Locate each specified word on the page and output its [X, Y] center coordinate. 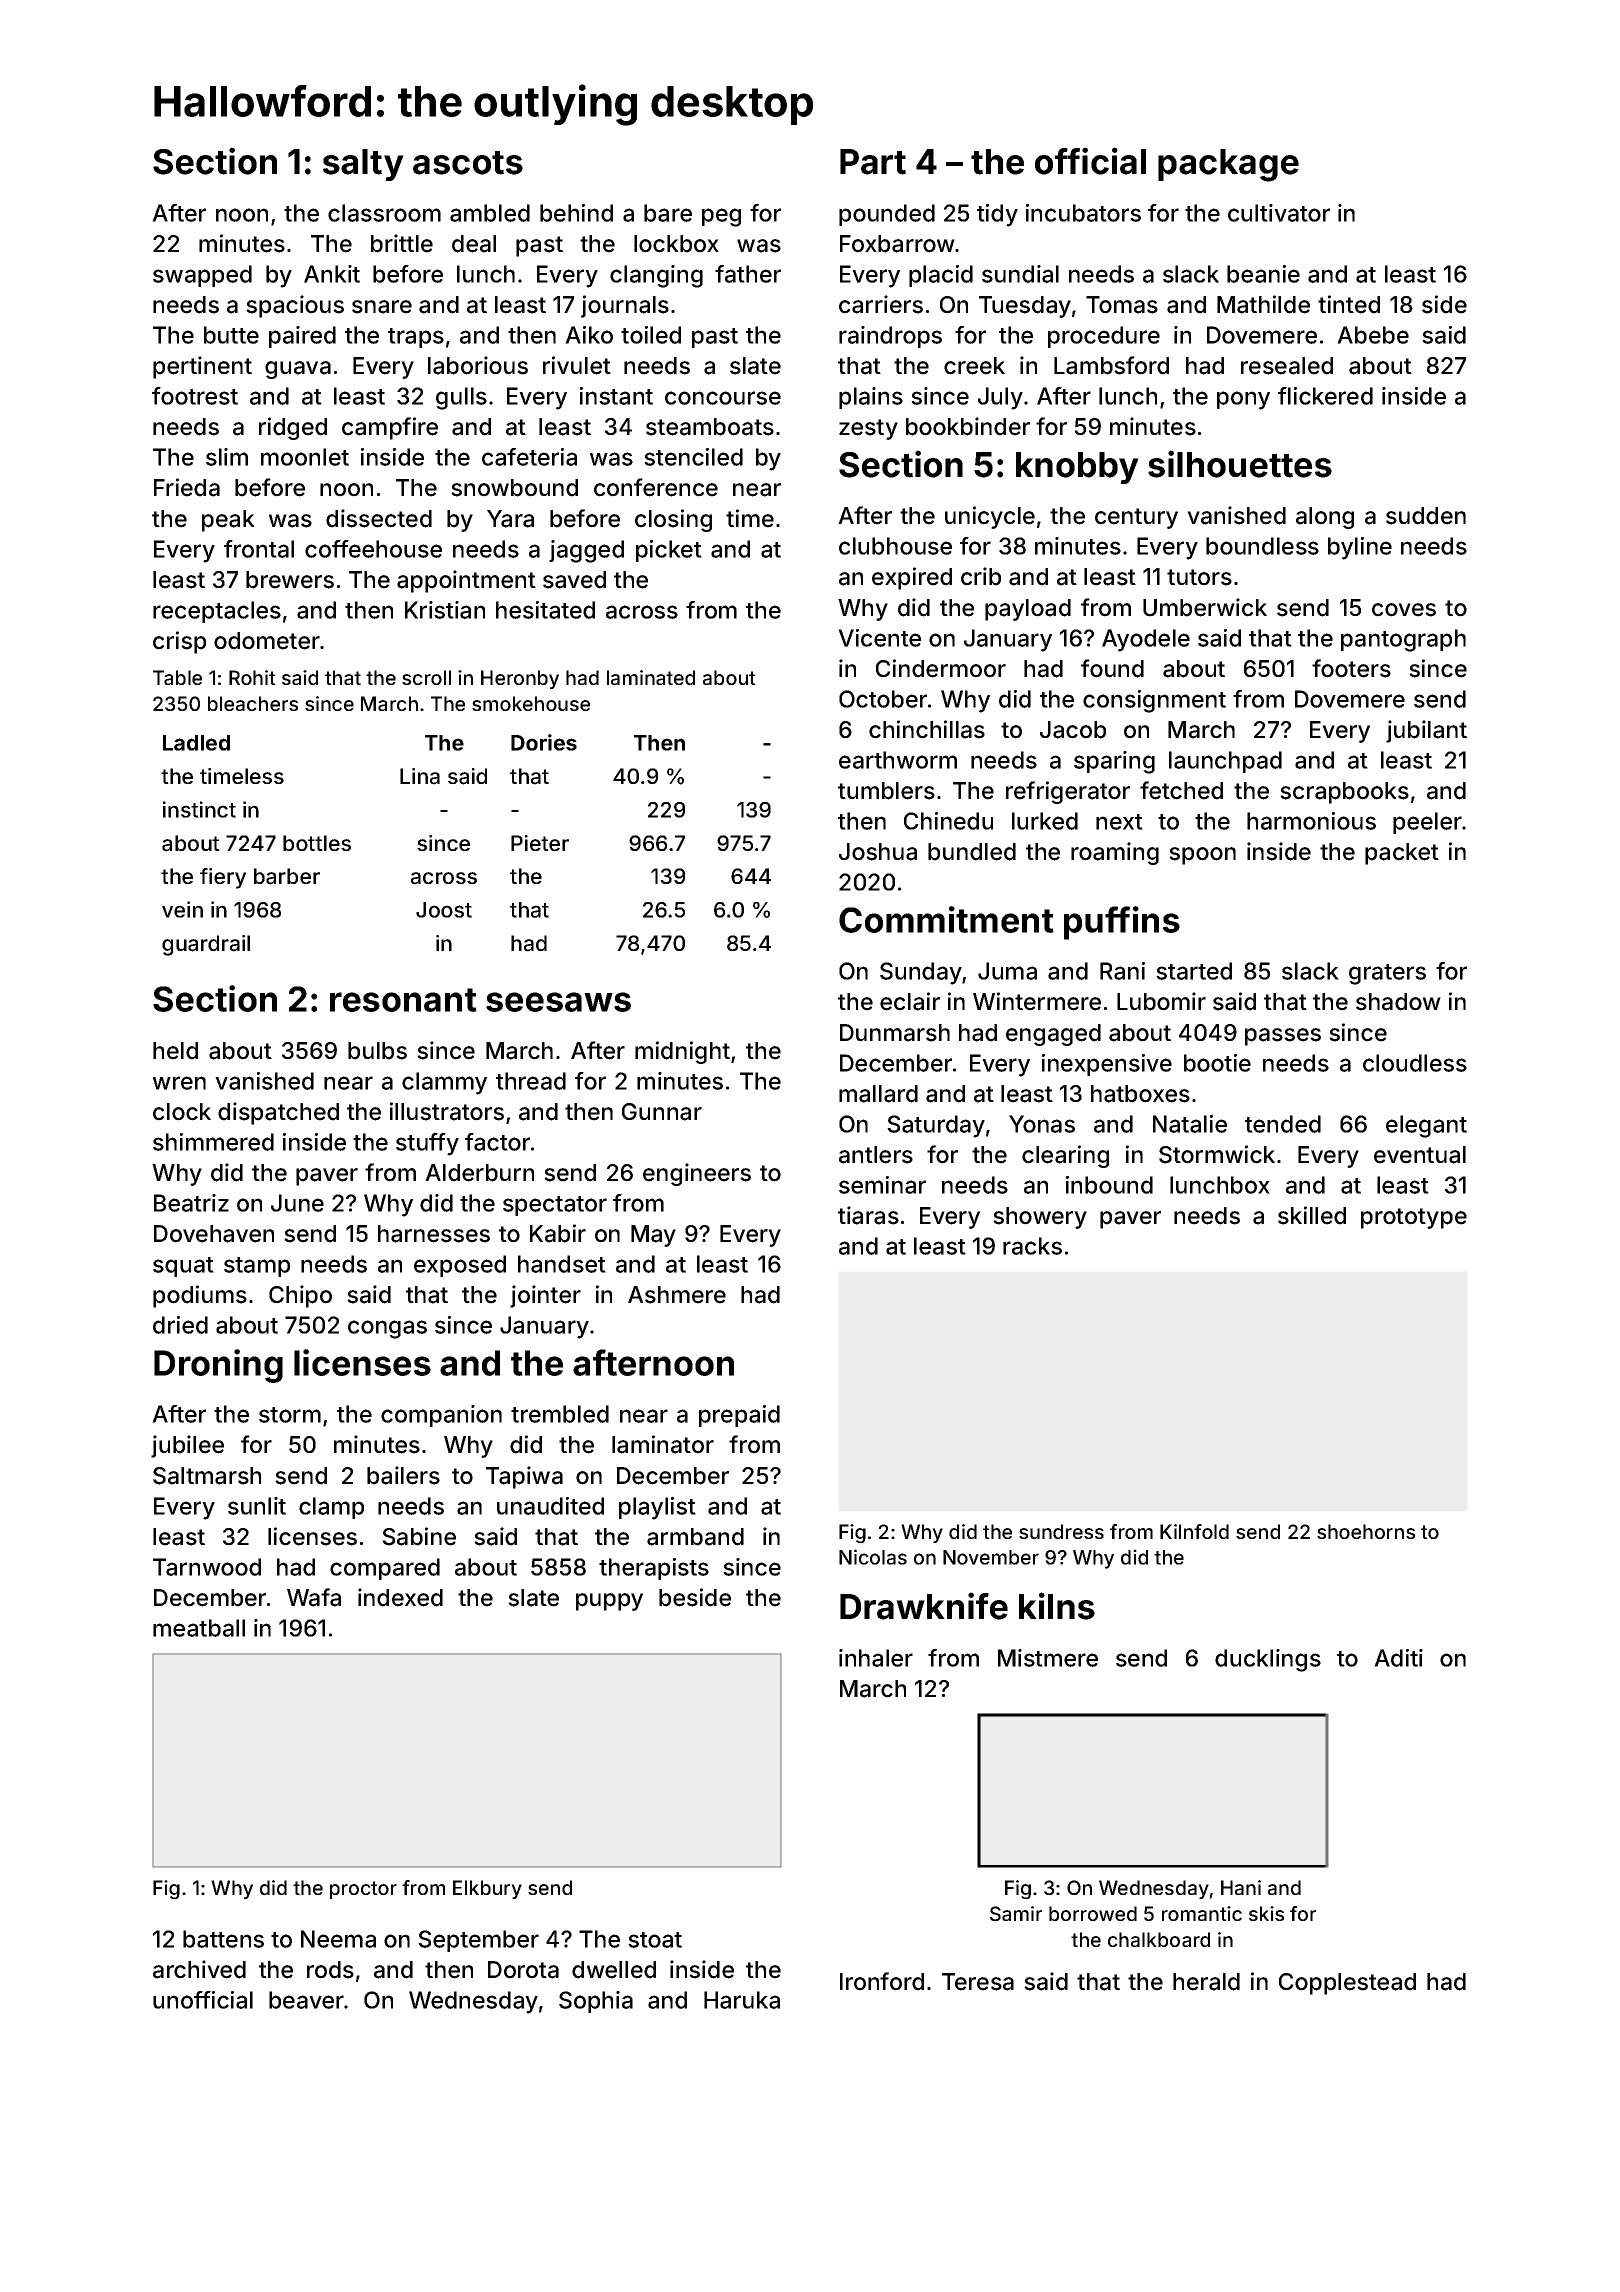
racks [1032, 1246]
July [1000, 398]
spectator [555, 1206]
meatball [199, 1628]
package [1228, 165]
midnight [682, 1052]
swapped [202, 276]
